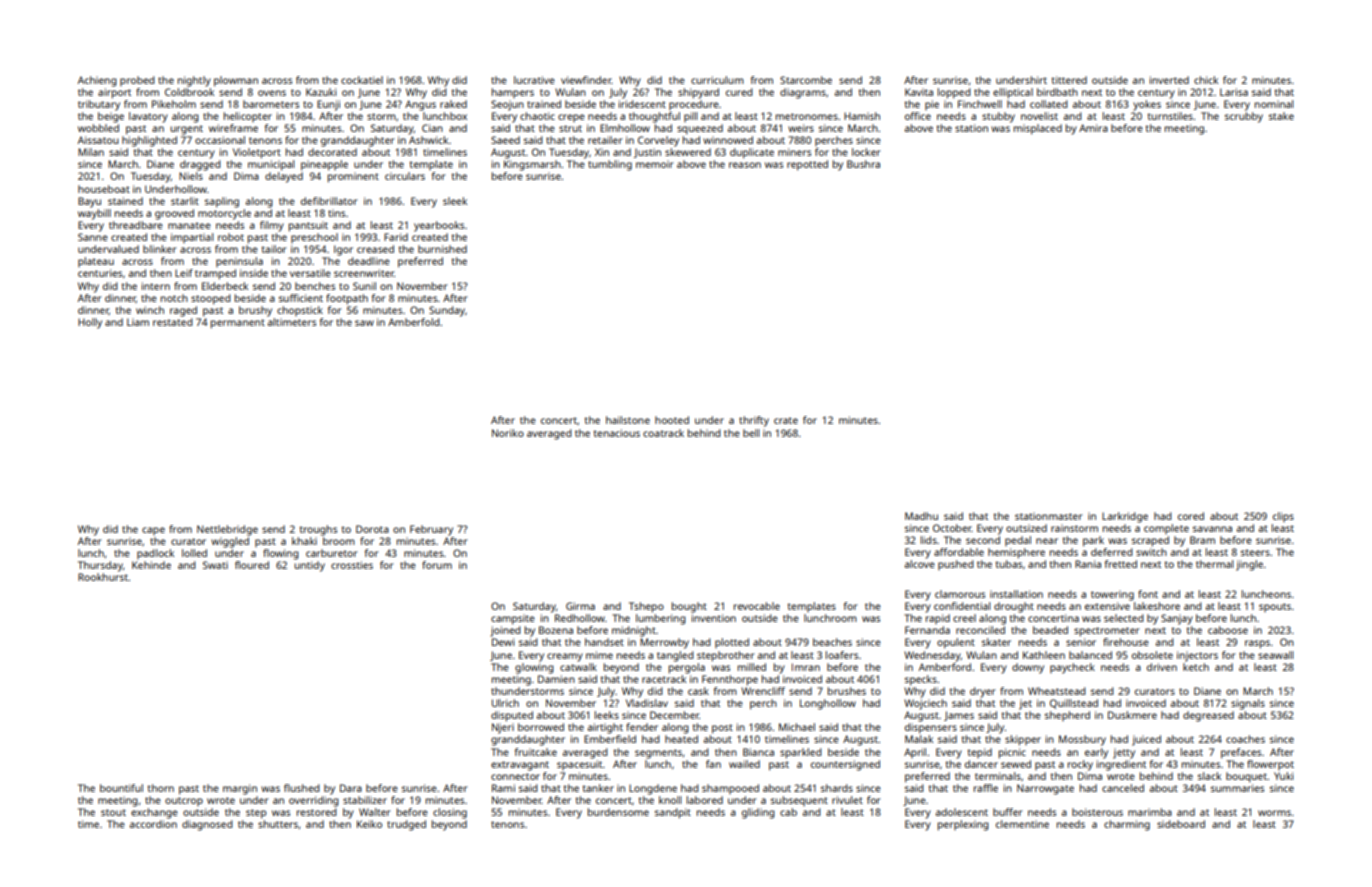  I want to click on joined, so click(505, 631).
